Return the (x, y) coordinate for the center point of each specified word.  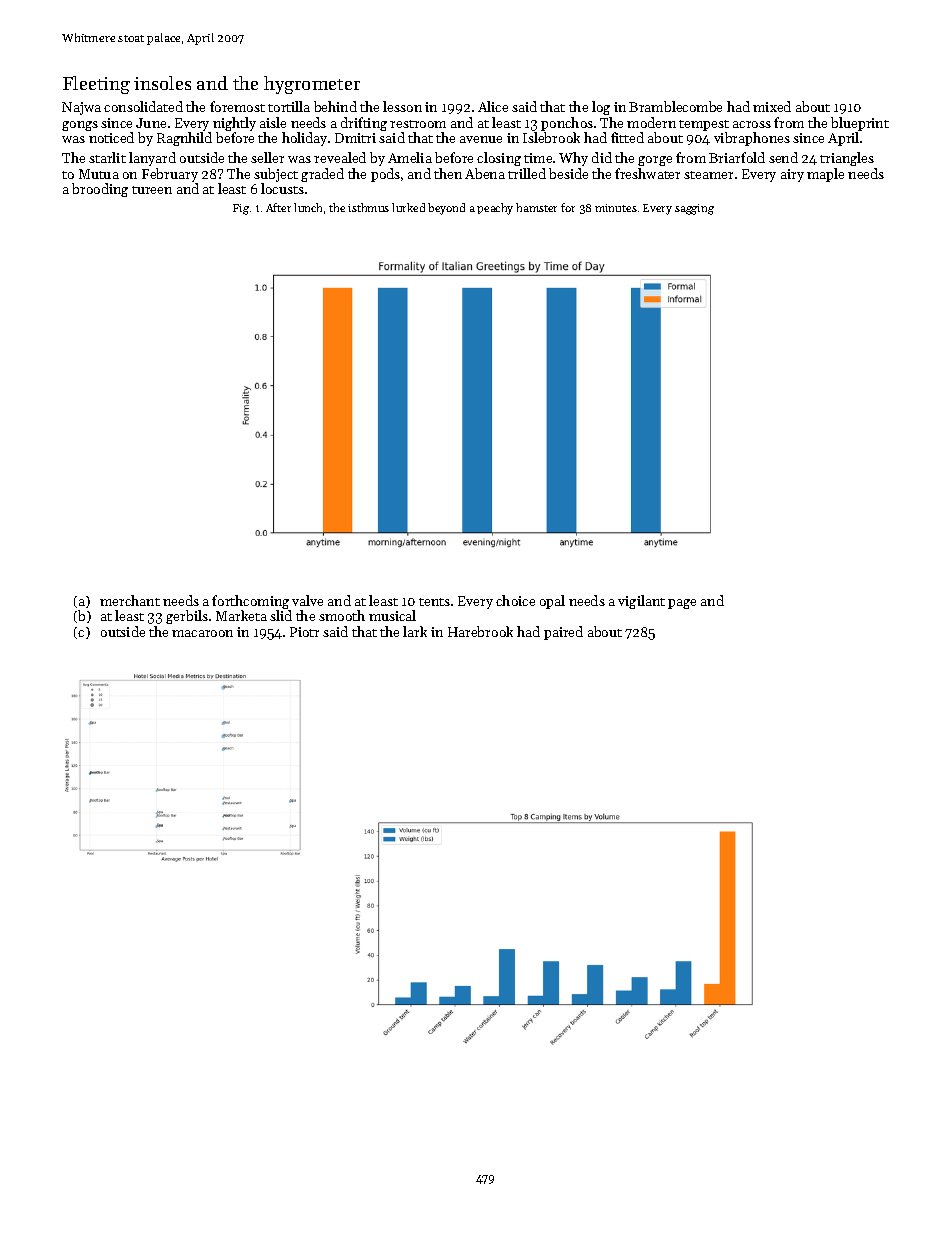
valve (307, 600)
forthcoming (250, 602)
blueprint (860, 124)
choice (515, 600)
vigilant (641, 602)
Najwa (81, 108)
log (601, 108)
